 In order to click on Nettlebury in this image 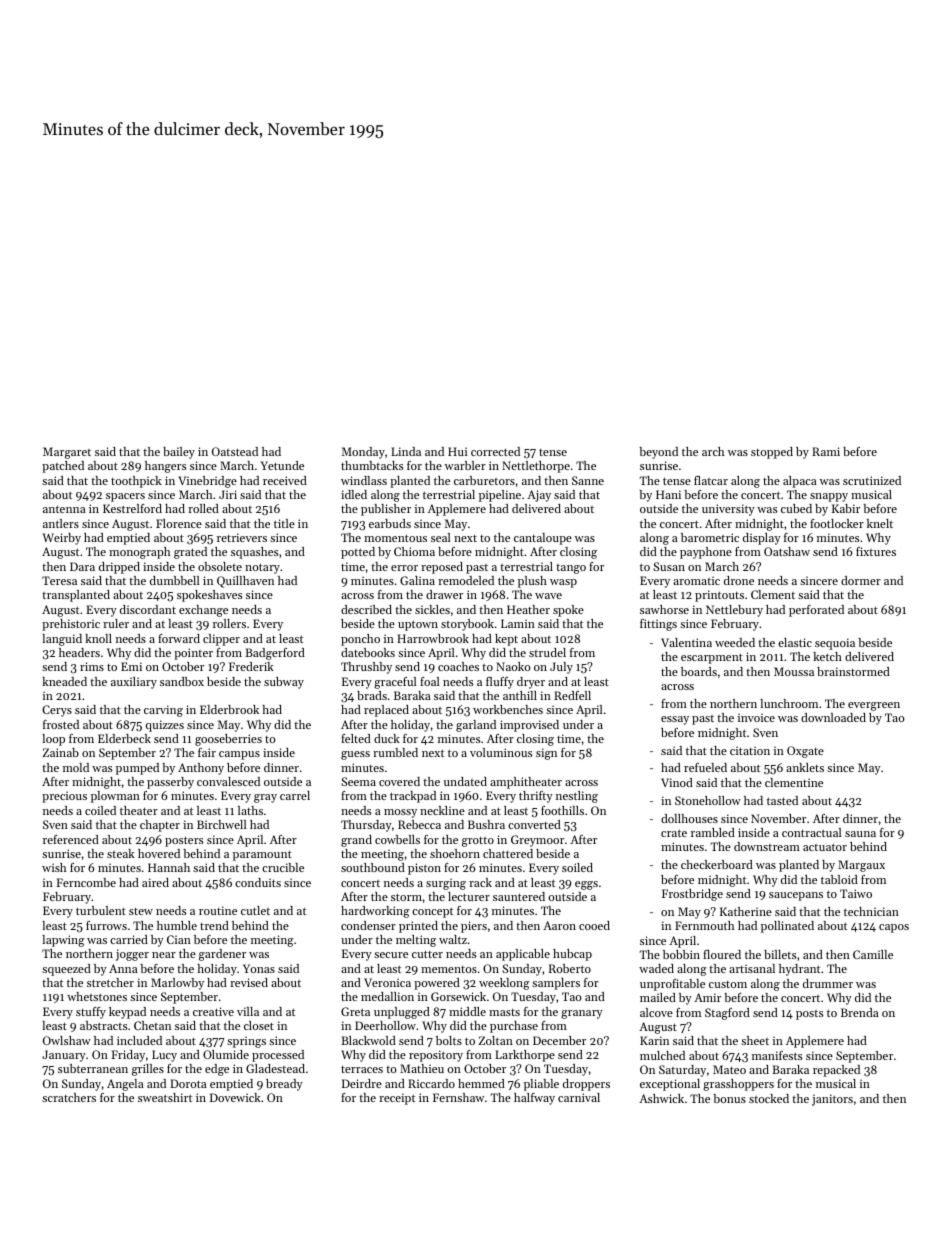, I will do `click(734, 611)`.
